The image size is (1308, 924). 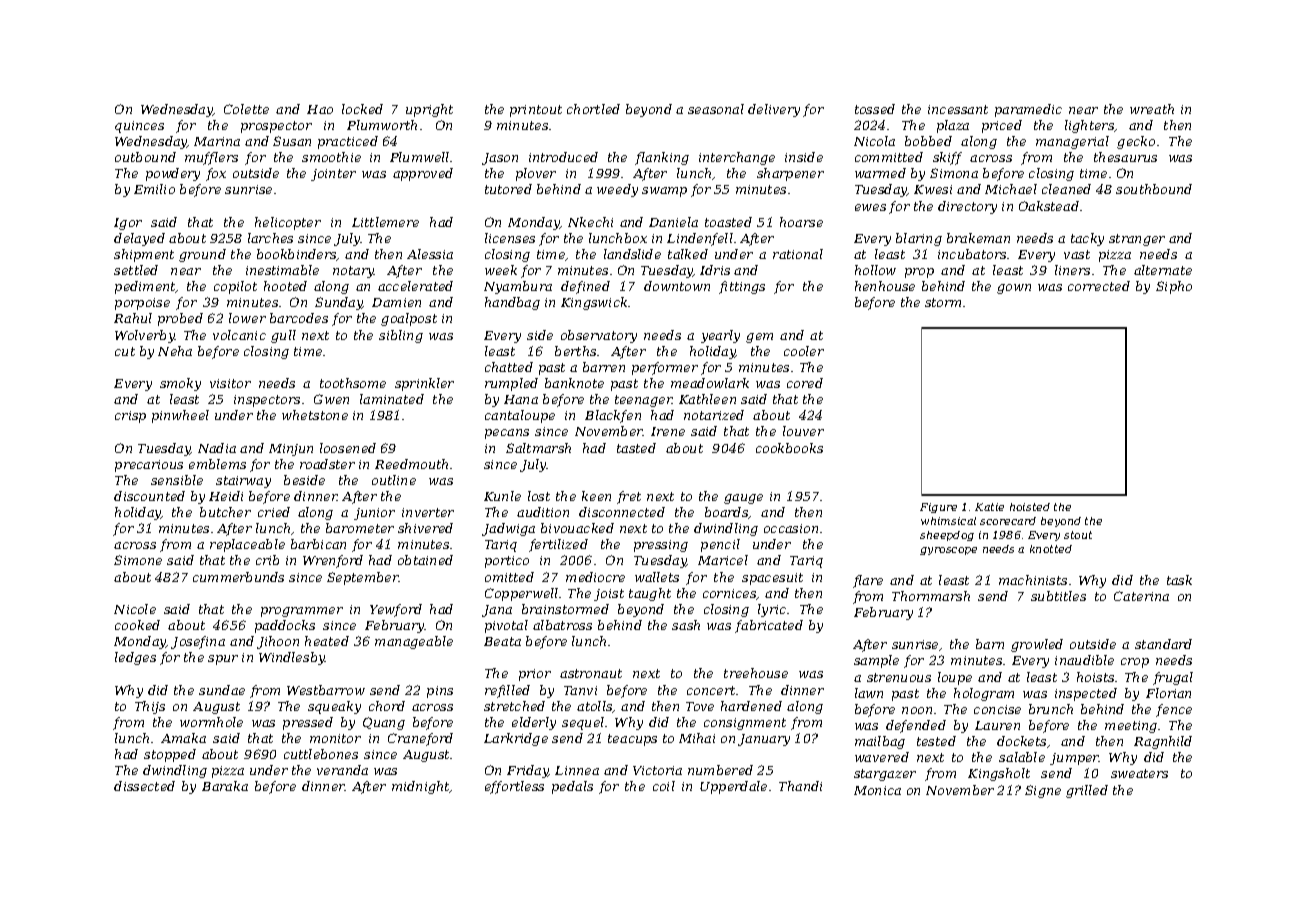 What do you see at coordinates (743, 499) in the image?
I see `gauge` at bounding box center [743, 499].
